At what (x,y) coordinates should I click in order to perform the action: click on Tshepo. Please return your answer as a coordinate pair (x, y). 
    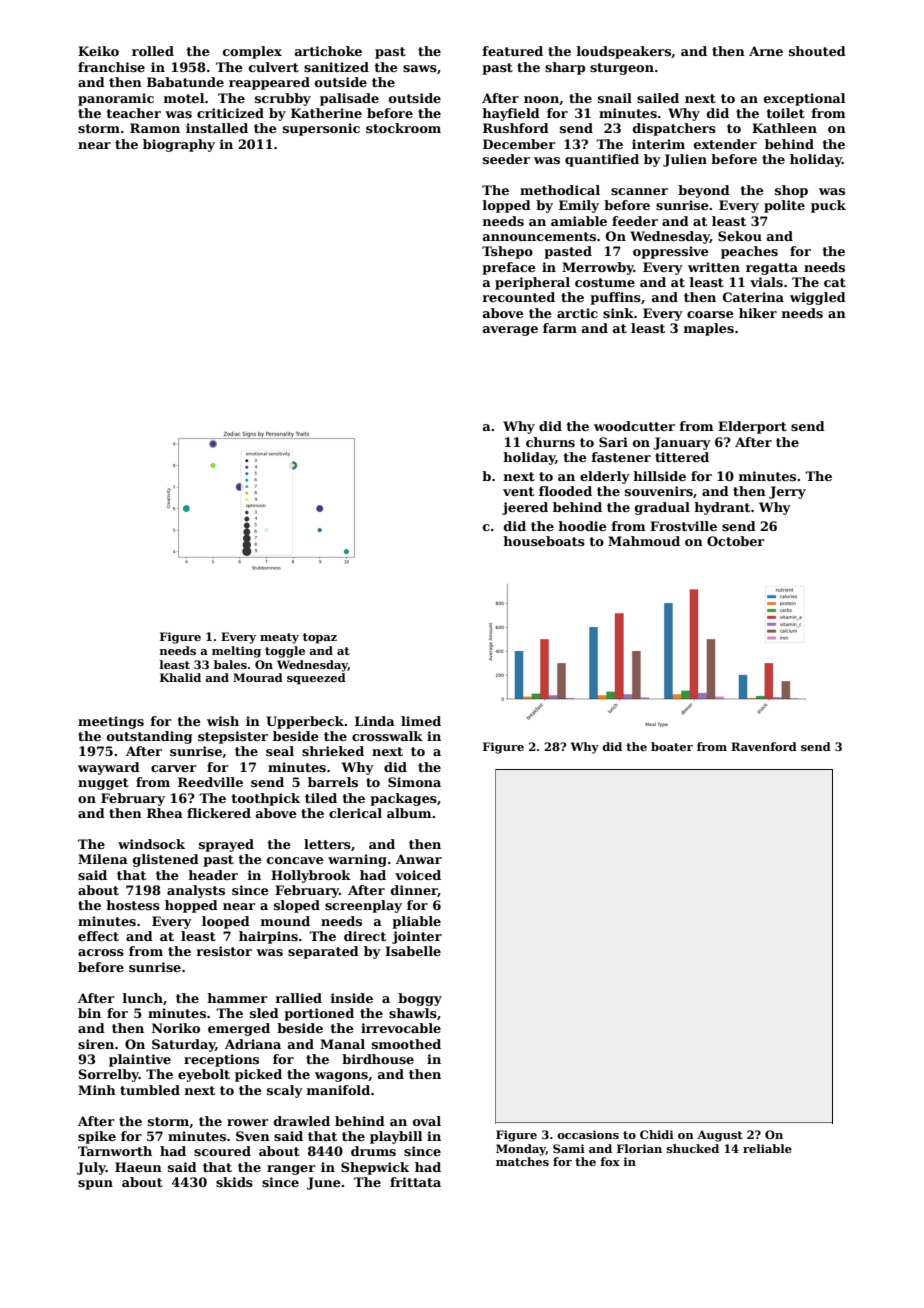
    Looking at the image, I should click on (507, 252).
